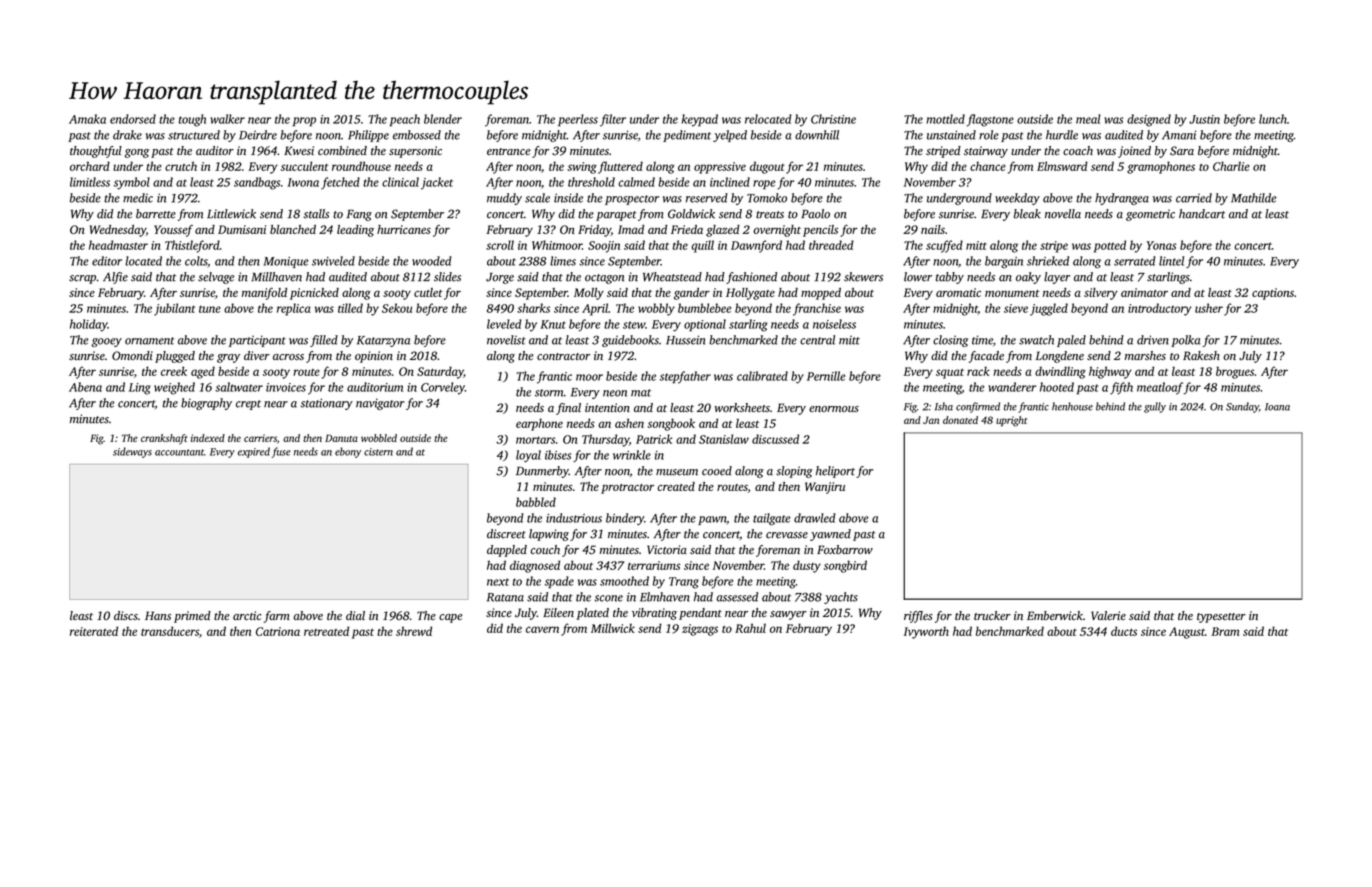 The image size is (1372, 887). I want to click on prop, so click(304, 121).
